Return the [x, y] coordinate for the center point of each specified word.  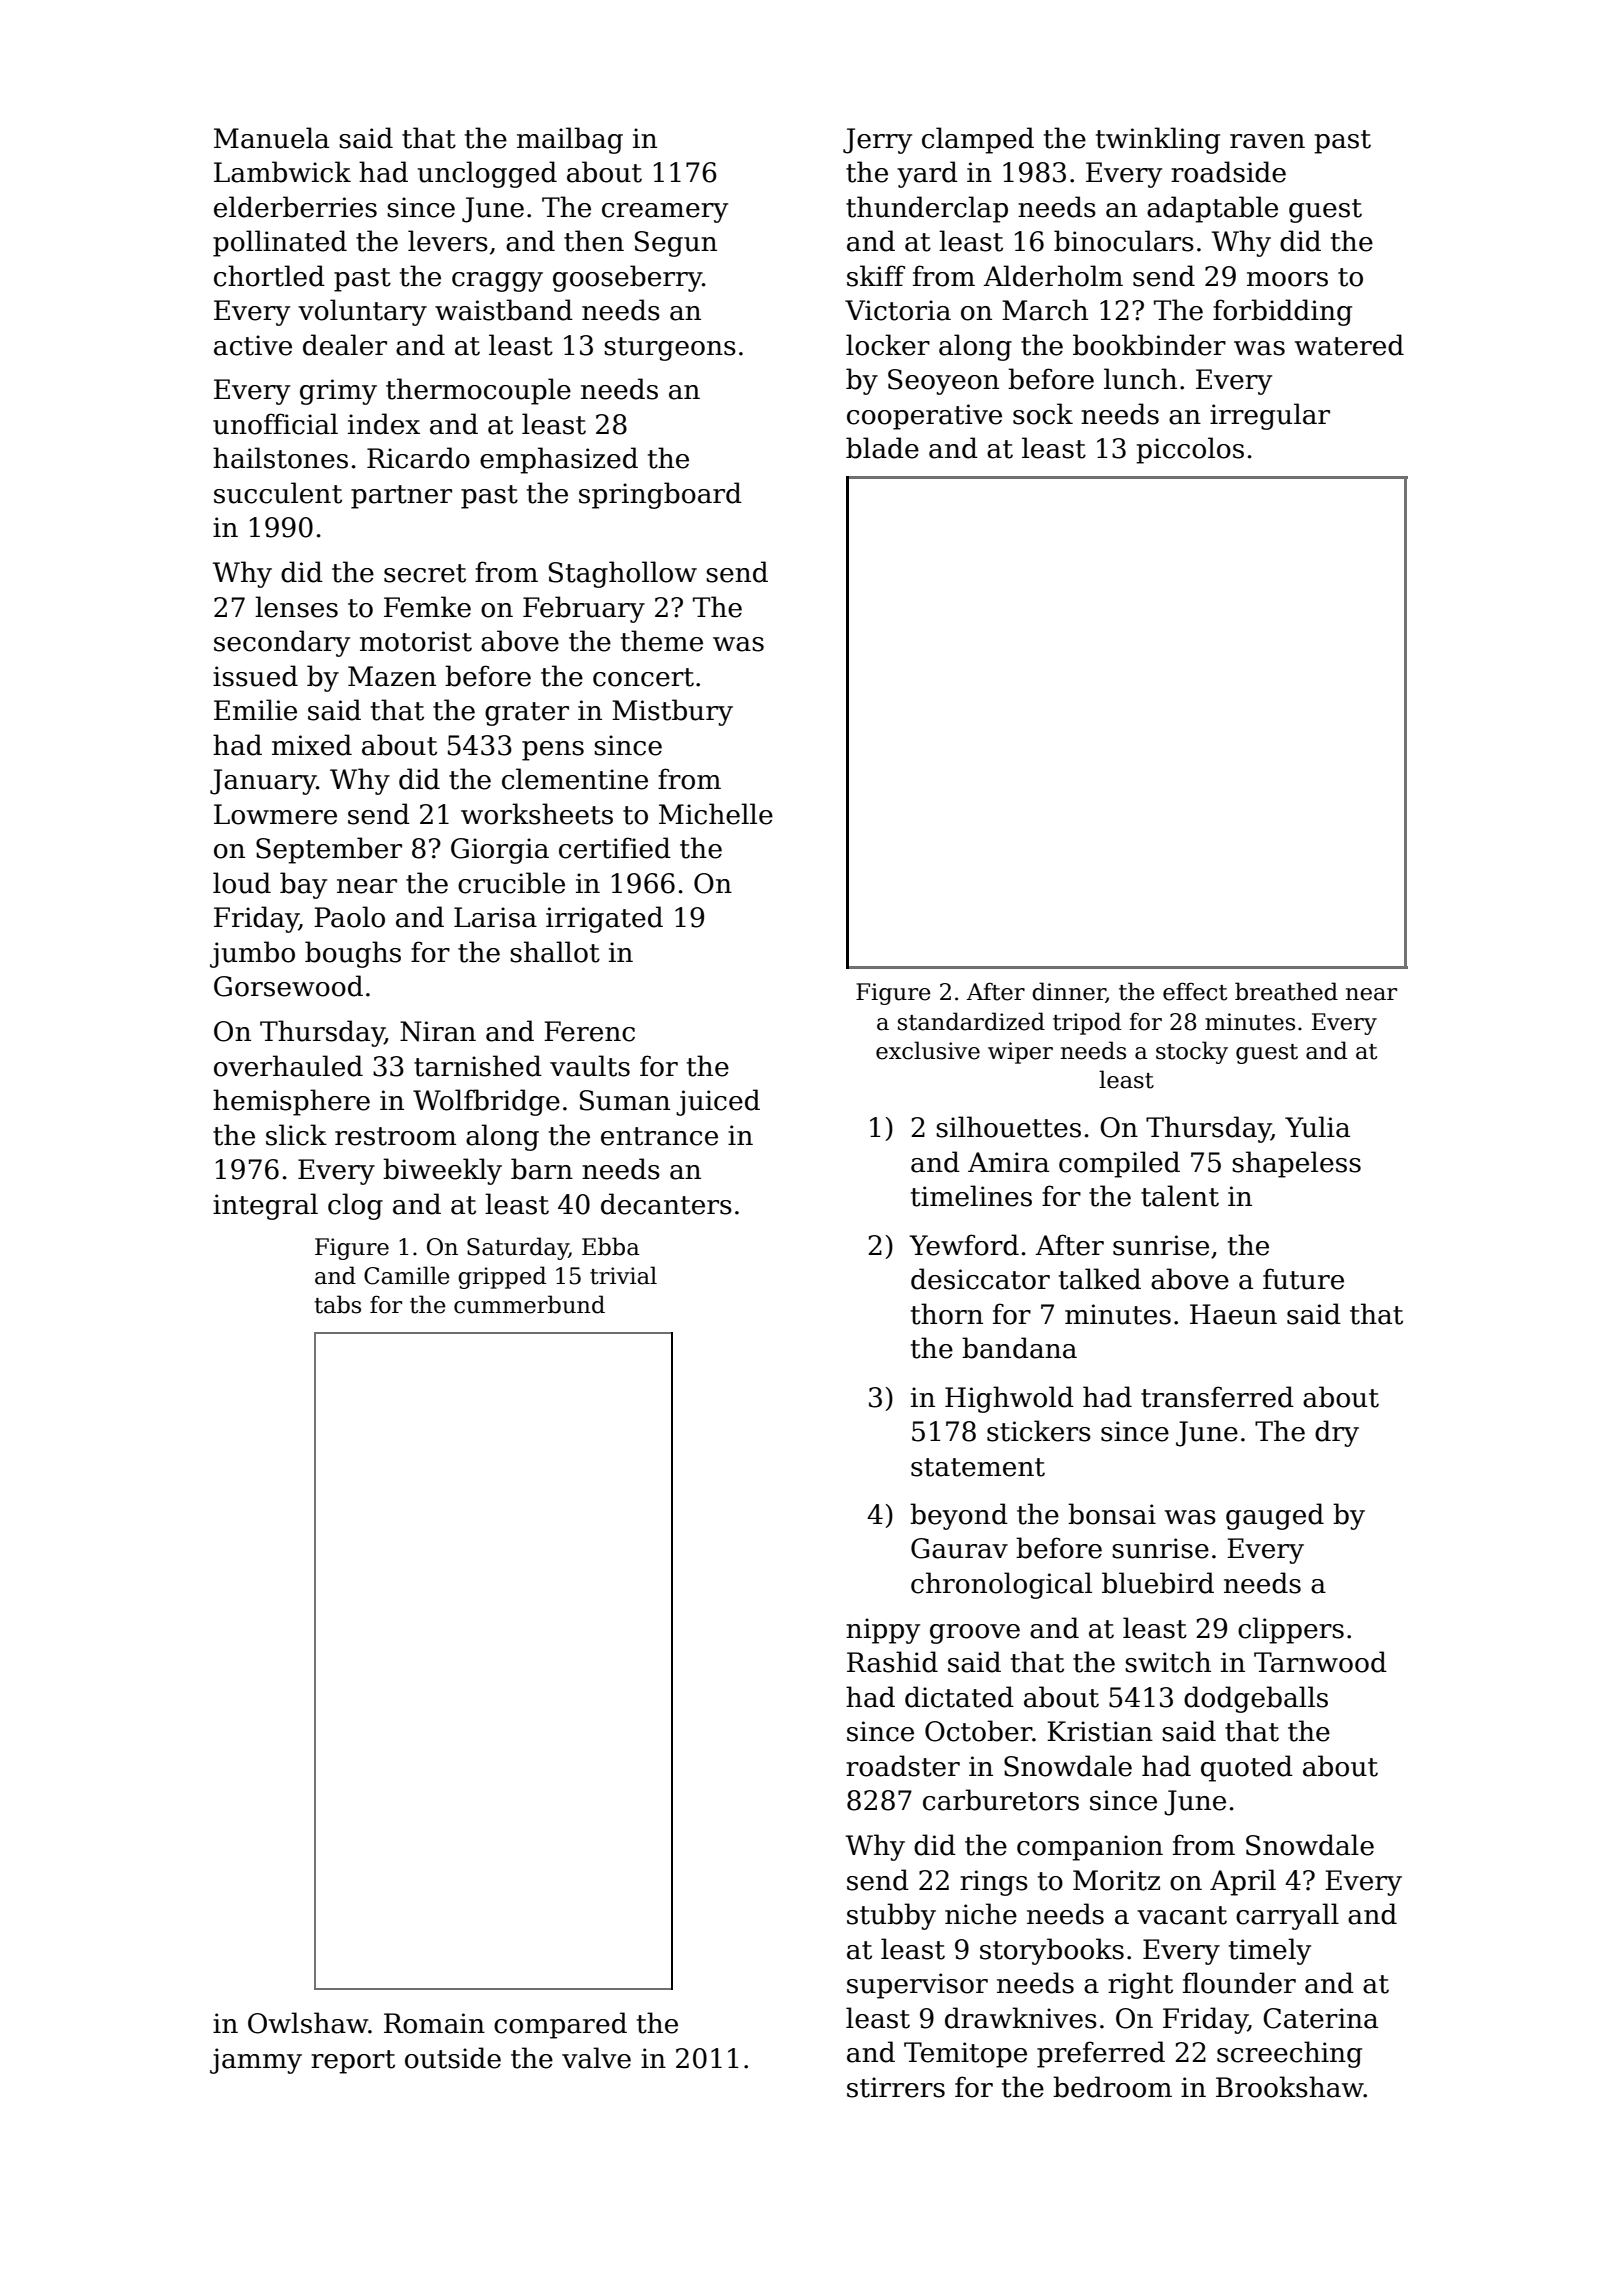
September [329, 850]
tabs [337, 1304]
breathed [1286, 991]
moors [1287, 279]
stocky [1192, 1052]
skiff [876, 276]
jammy [256, 2061]
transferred [1217, 1397]
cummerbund [529, 1304]
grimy [338, 392]
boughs [353, 954]
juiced [718, 1102]
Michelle [716, 814]
